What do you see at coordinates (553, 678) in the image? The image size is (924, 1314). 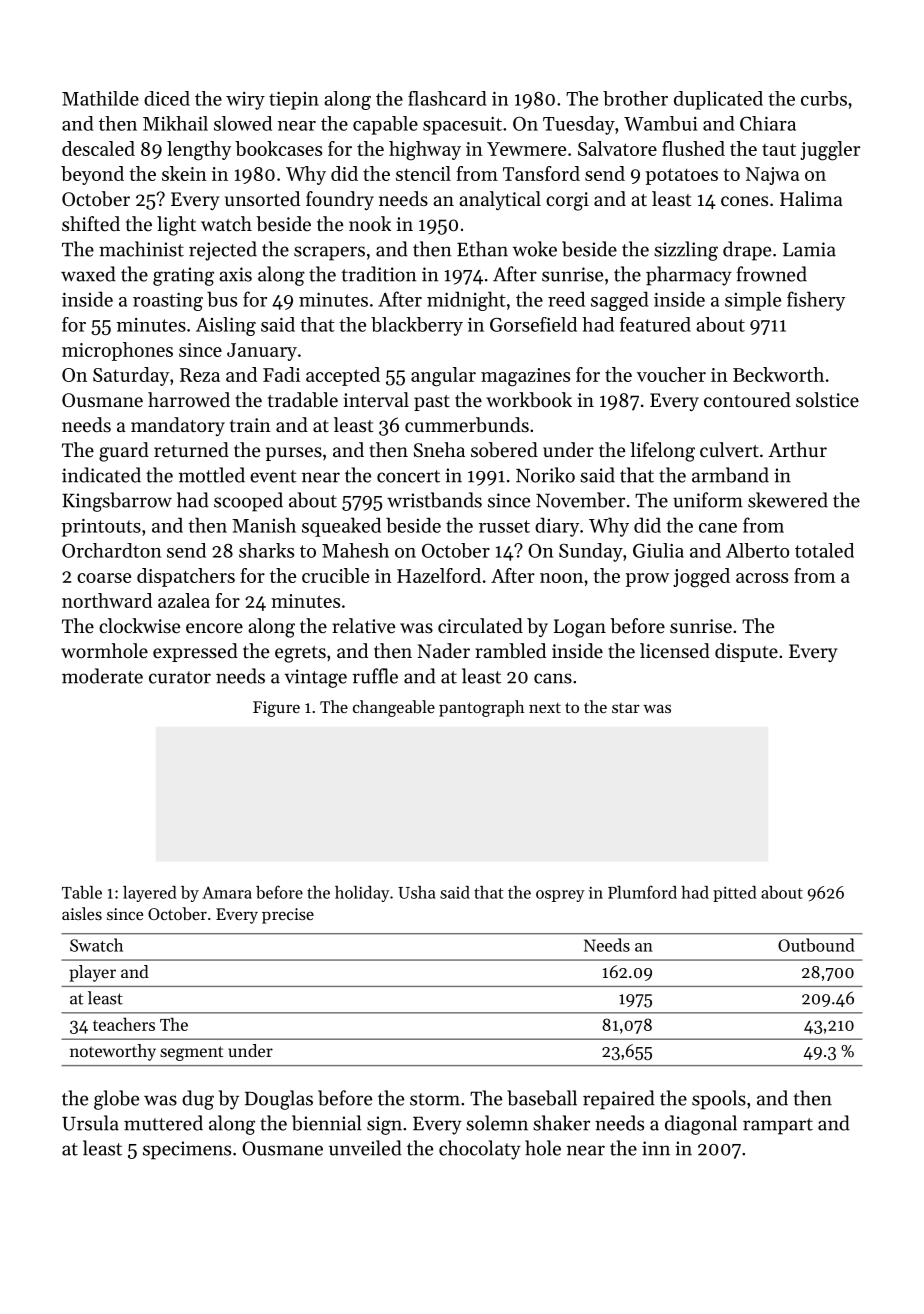 I see `cans` at bounding box center [553, 678].
